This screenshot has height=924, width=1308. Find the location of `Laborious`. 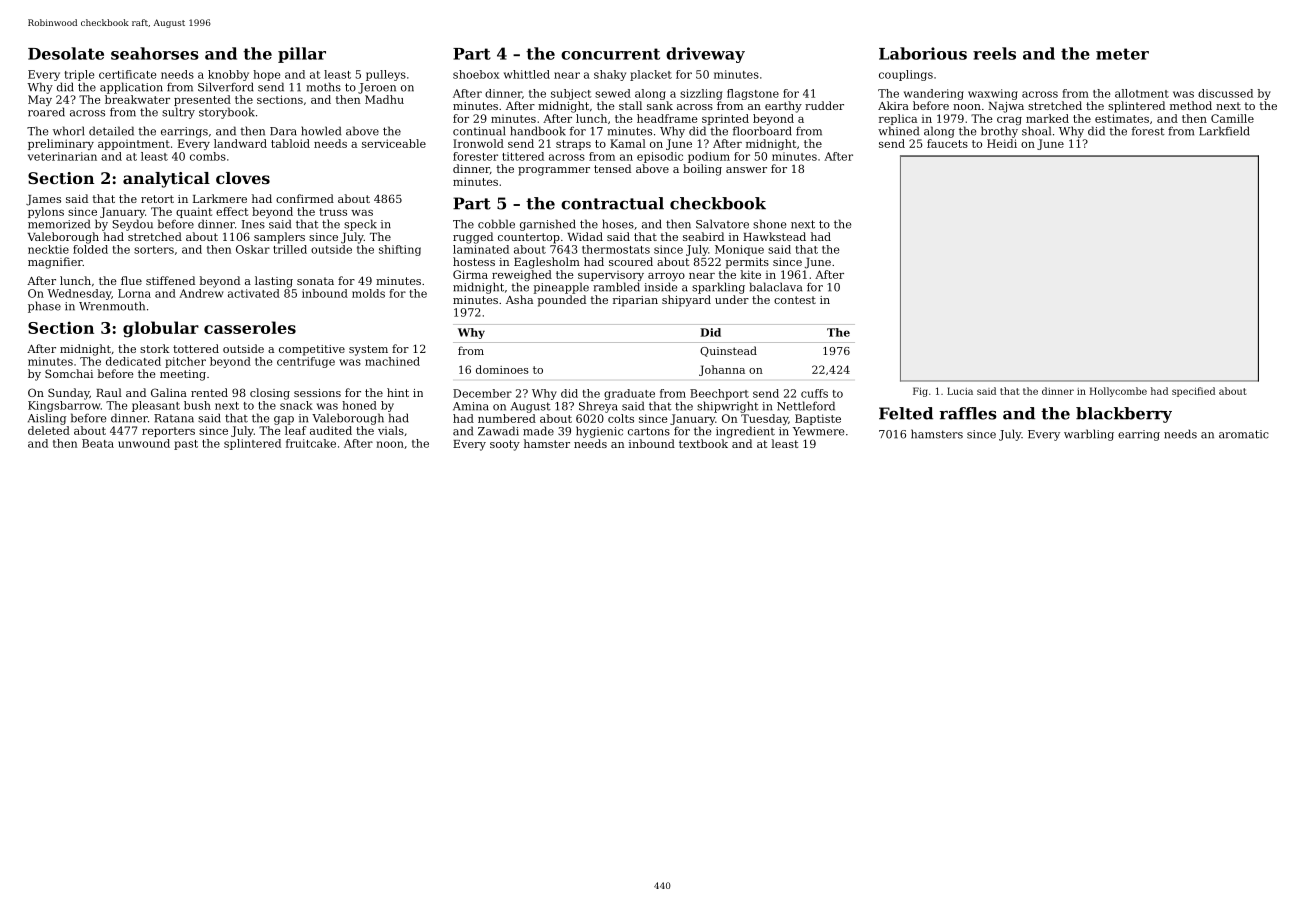

Laborious is located at coordinates (923, 53).
